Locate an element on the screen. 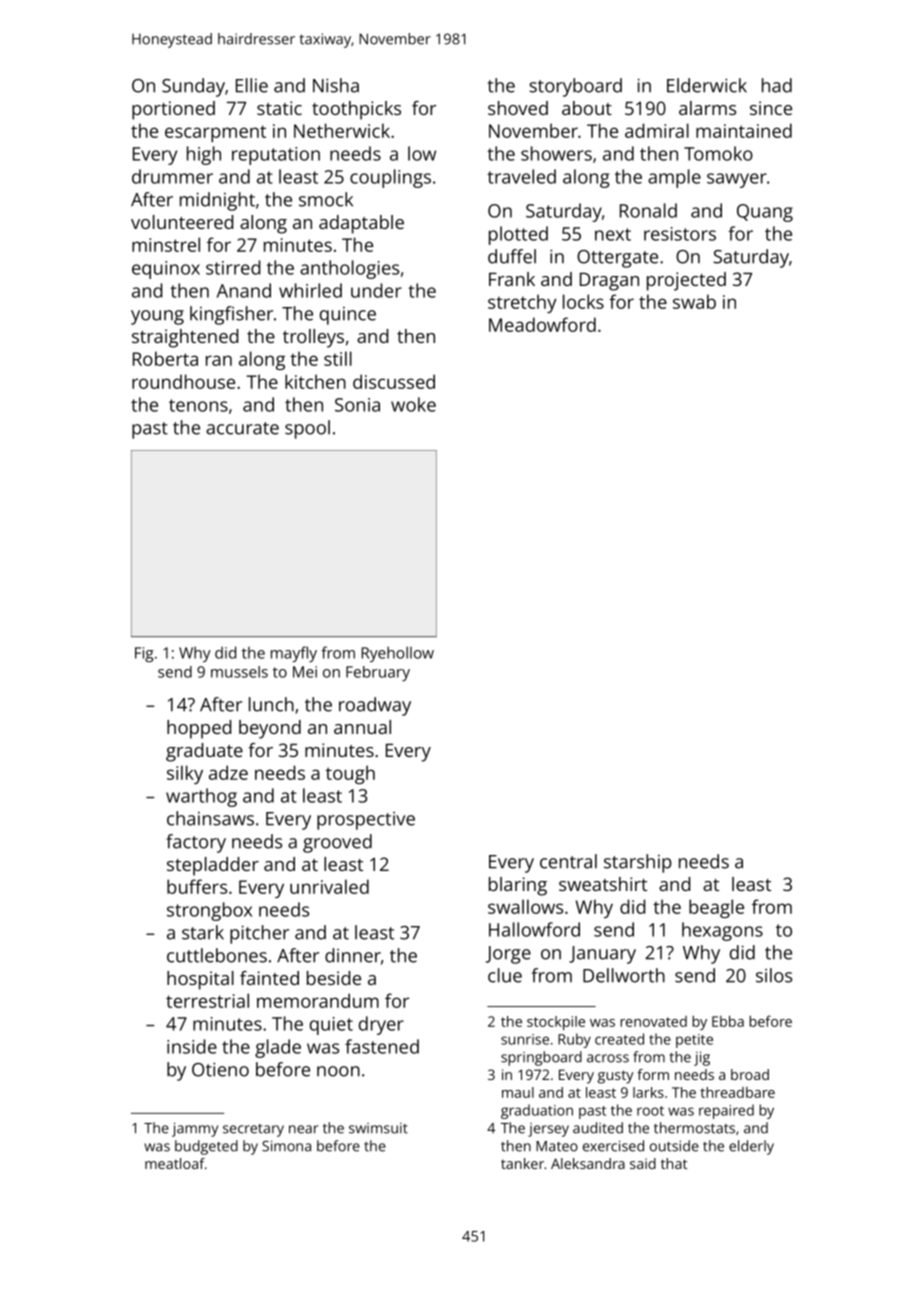 This screenshot has width=924, height=1314. spool is located at coordinates (307, 429).
